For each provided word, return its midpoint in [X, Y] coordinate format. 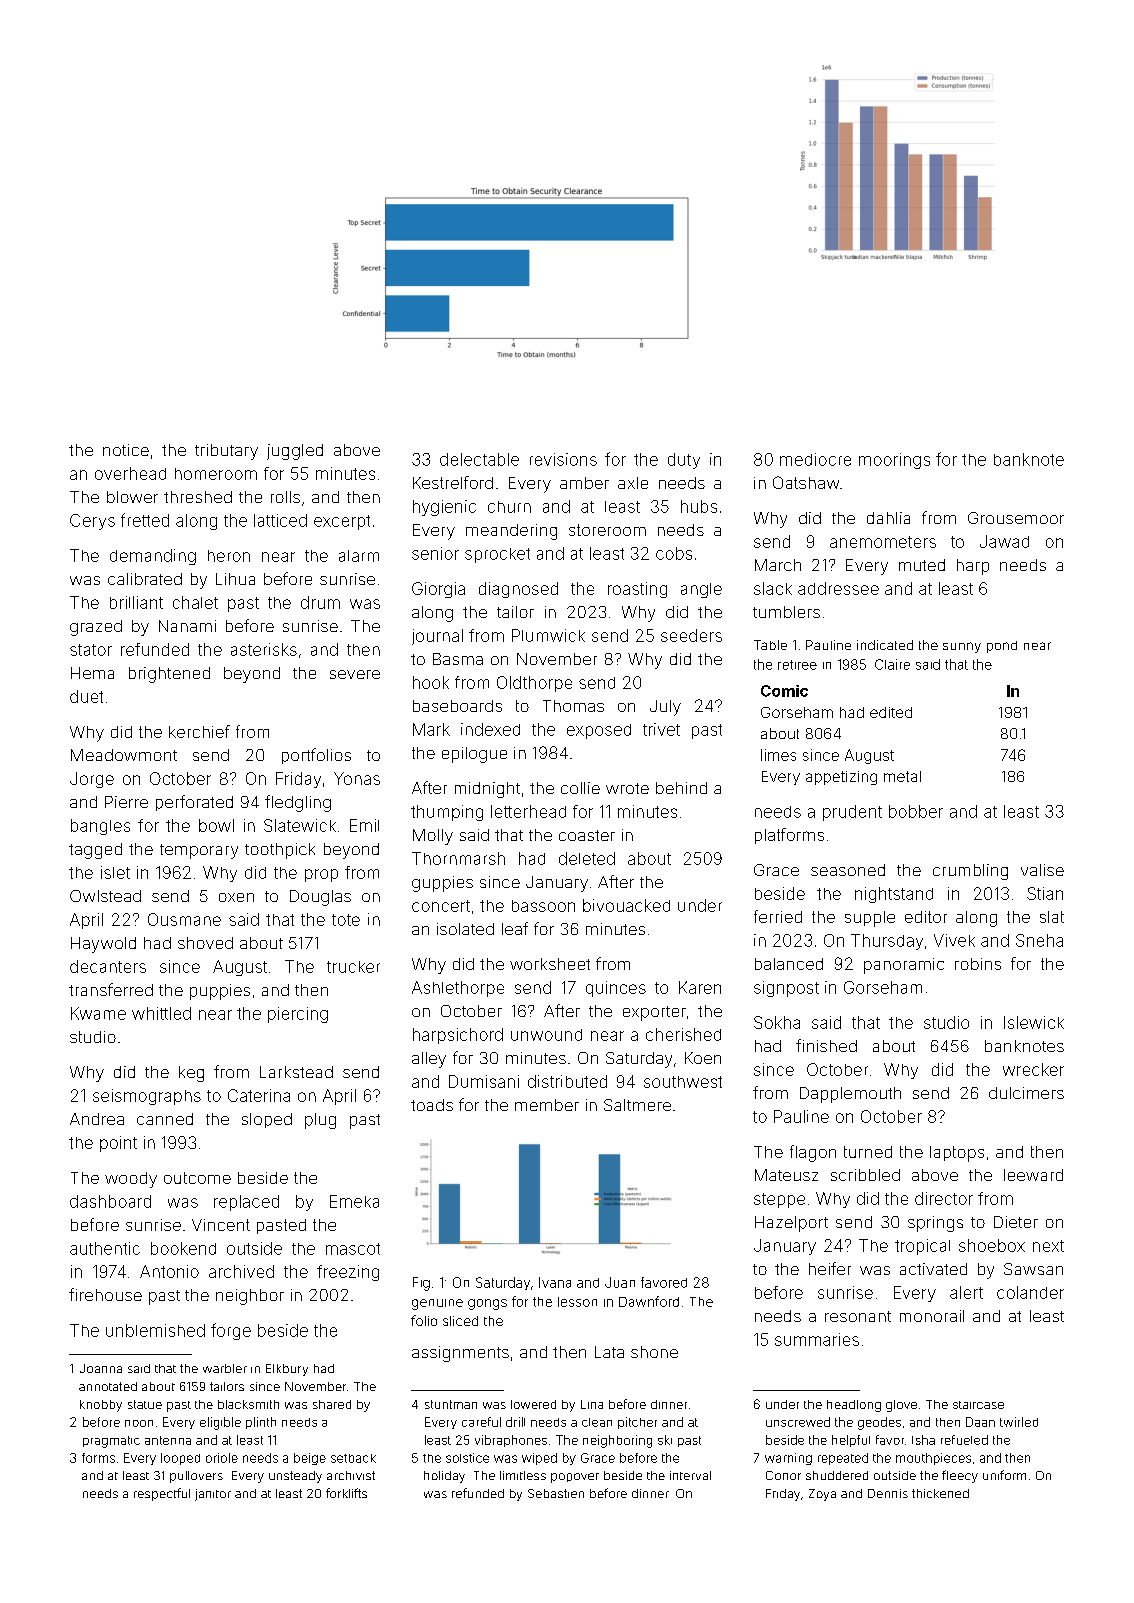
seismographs [147, 1097]
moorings [894, 461]
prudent [852, 813]
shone [654, 1352]
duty [684, 461]
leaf [515, 928]
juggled [295, 452]
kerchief [199, 731]
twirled [1019, 1422]
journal [437, 637]
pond [1002, 647]
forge [231, 1331]
